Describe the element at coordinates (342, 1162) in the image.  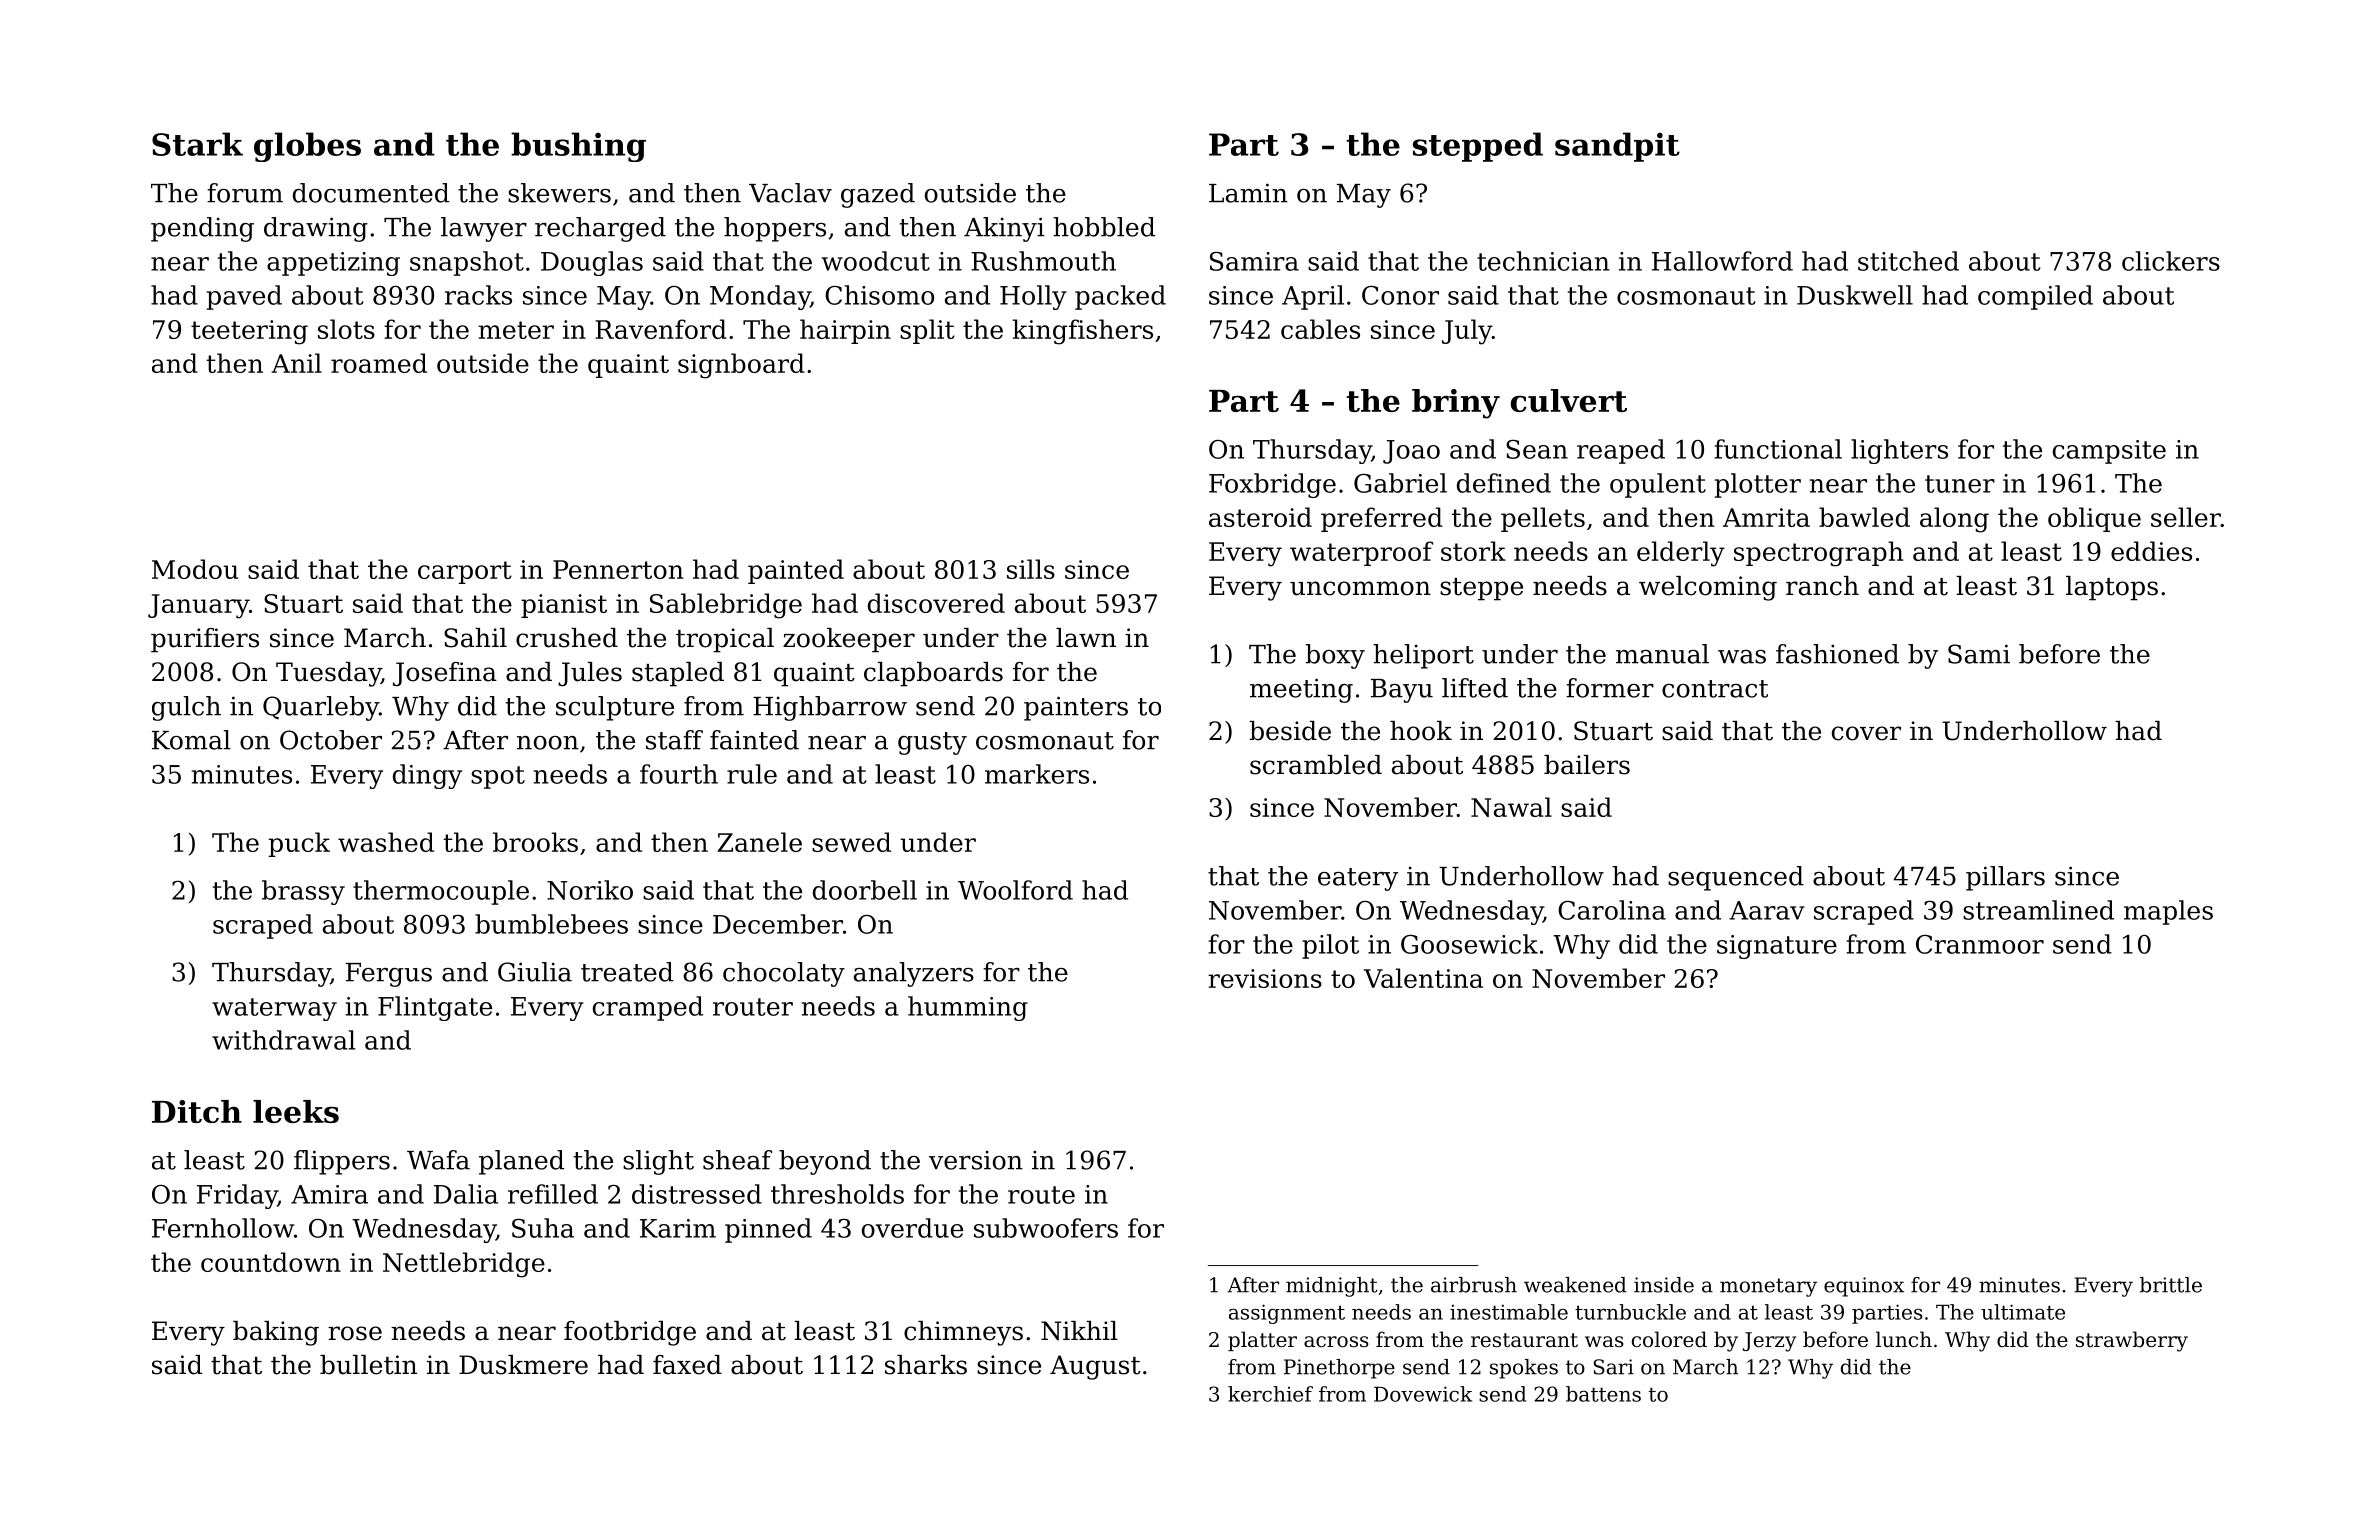
I see `flippers` at that location.
